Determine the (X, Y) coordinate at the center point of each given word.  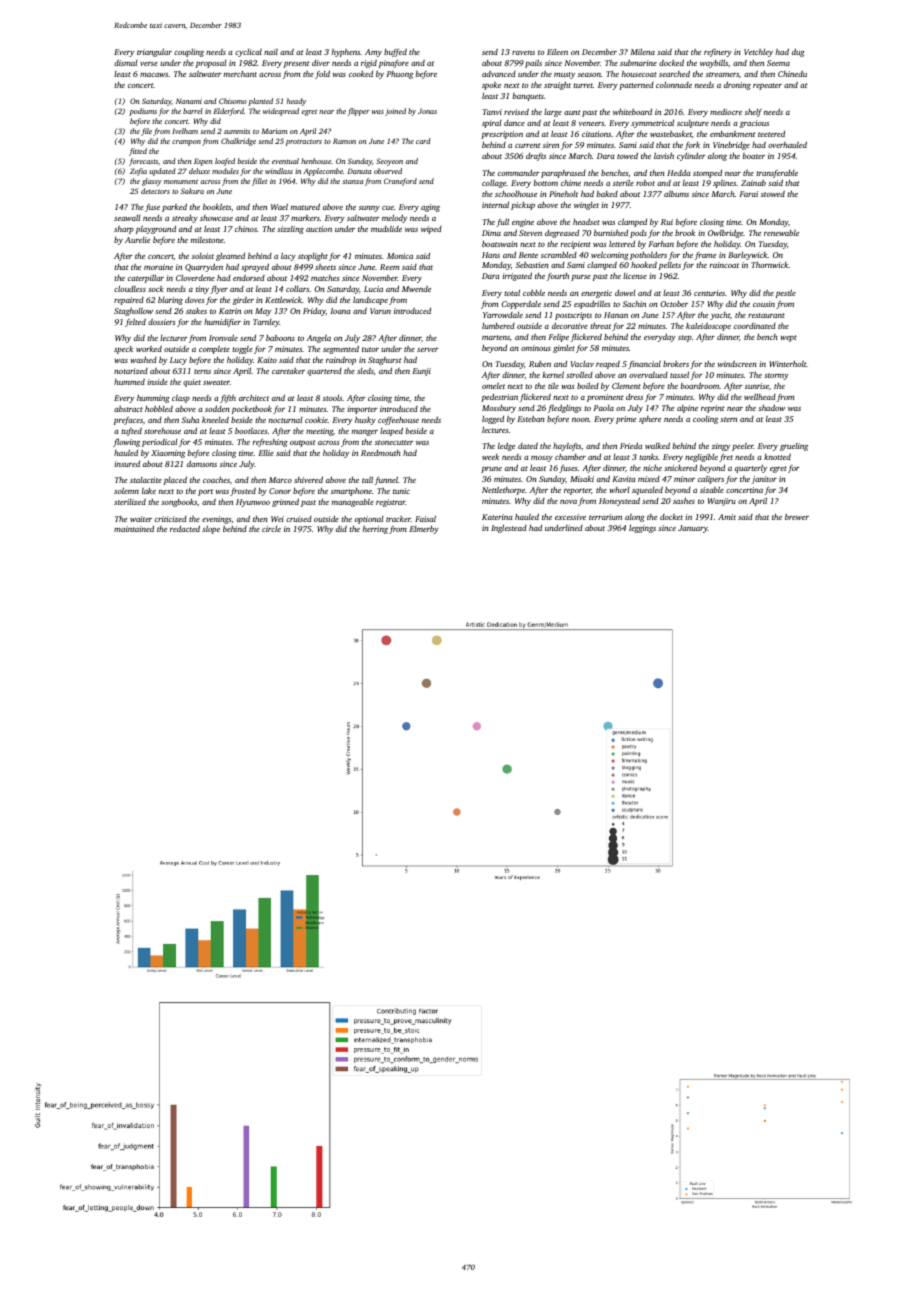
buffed (395, 53)
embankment (733, 134)
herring (375, 530)
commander (519, 173)
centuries (709, 293)
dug (798, 53)
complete (214, 350)
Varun (380, 311)
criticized (171, 519)
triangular (154, 53)
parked (174, 208)
